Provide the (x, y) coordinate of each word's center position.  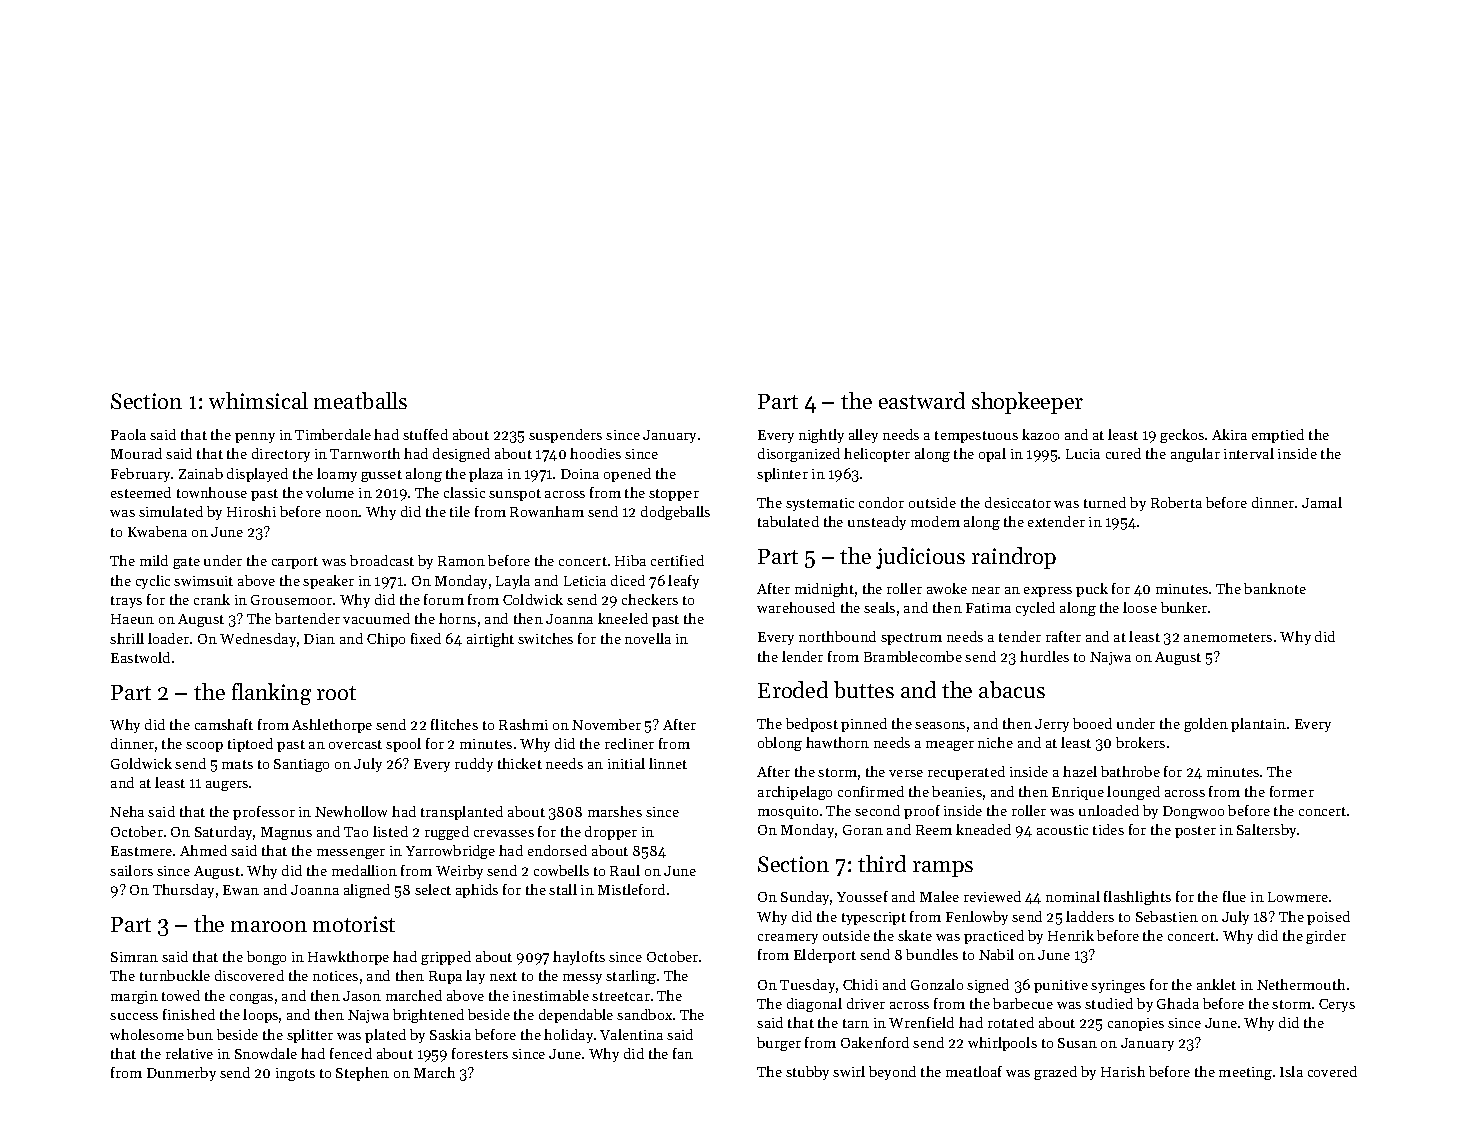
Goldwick (141, 763)
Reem (934, 830)
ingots (295, 1074)
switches (545, 638)
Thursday (183, 891)
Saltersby (1267, 831)
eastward (922, 400)
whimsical (258, 400)
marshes (615, 811)
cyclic (153, 582)
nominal (1073, 896)
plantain (1258, 725)
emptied (1278, 436)
